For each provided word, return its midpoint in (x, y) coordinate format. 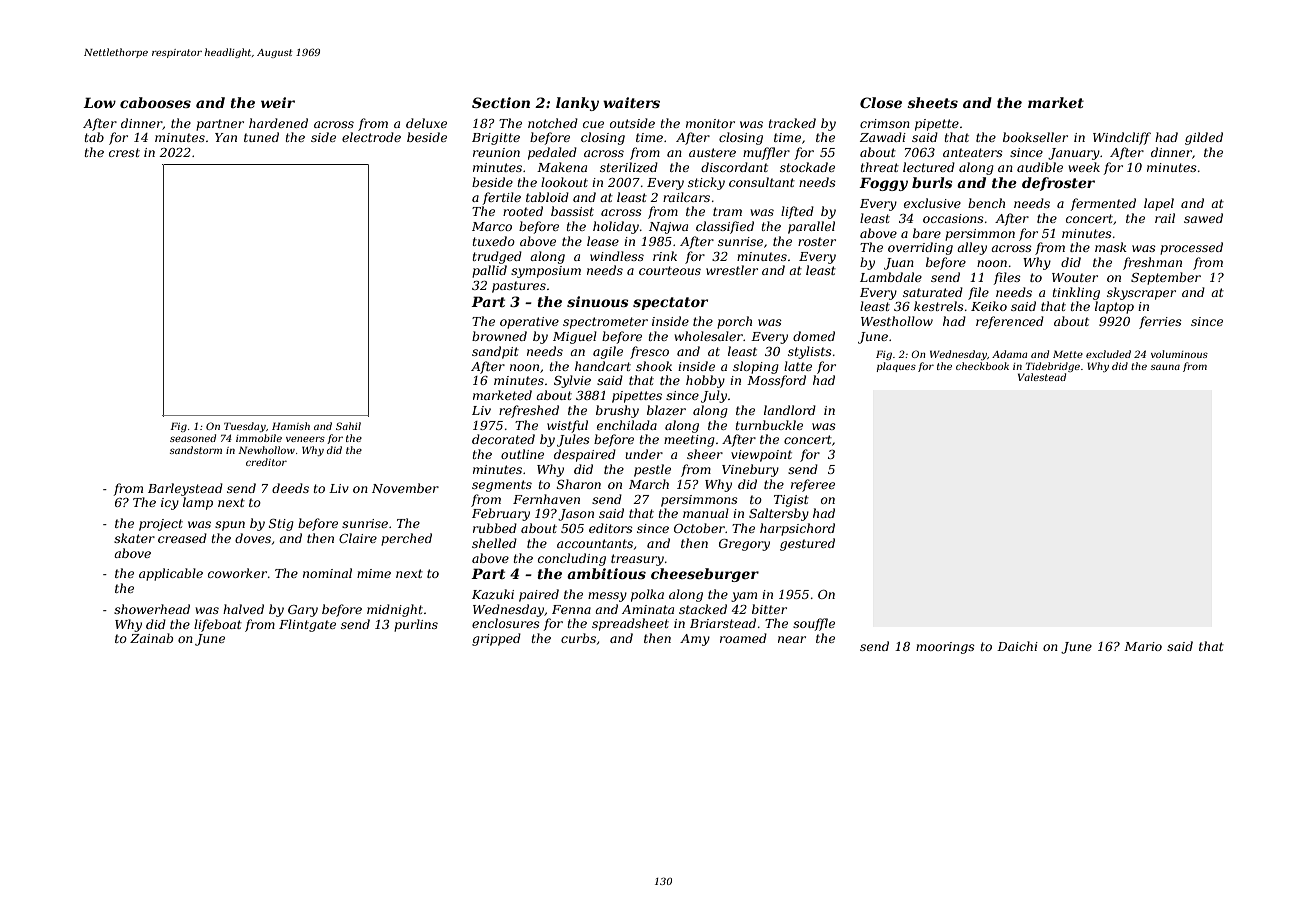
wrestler (732, 270)
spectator (670, 303)
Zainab (151, 638)
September (1166, 278)
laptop (1114, 307)
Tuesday (245, 427)
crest (124, 152)
